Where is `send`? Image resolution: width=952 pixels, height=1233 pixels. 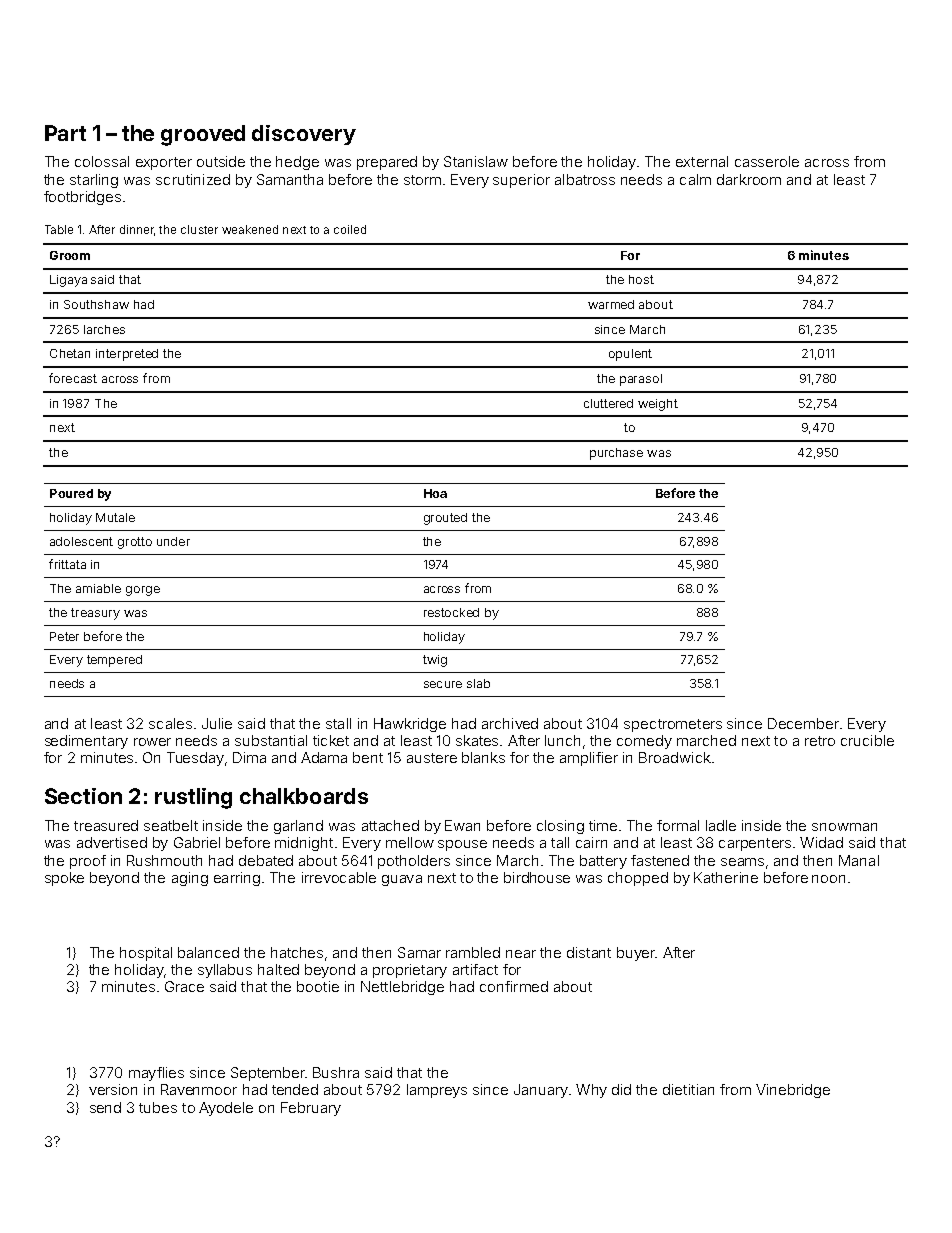 send is located at coordinates (105, 1107).
